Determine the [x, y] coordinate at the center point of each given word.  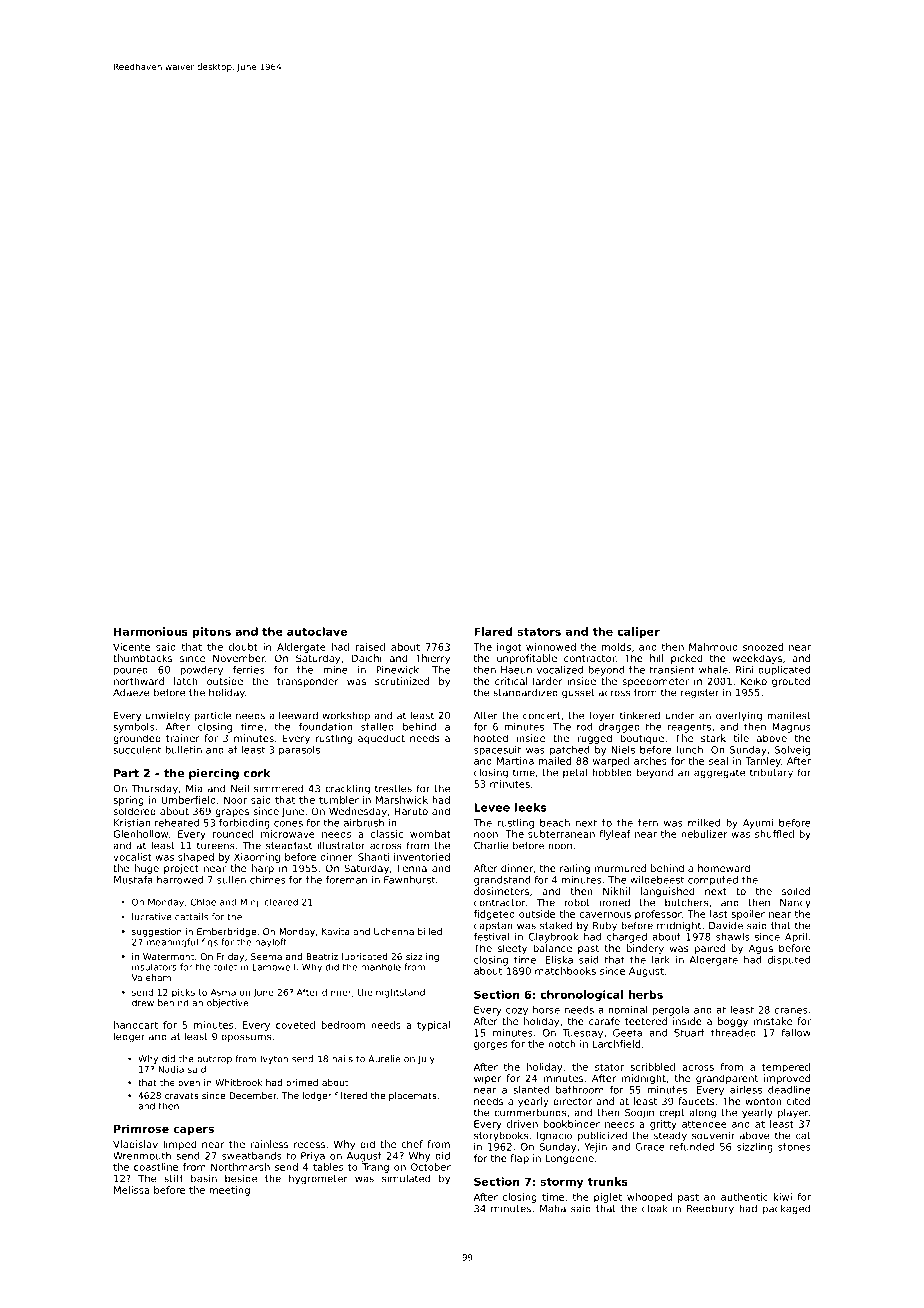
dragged [619, 728]
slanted [531, 1090]
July [426, 1059]
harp [263, 869]
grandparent [727, 1079]
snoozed [763, 647]
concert [541, 716]
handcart [136, 1025]
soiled [796, 891]
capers [193, 1131]
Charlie [491, 845]
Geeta [627, 1033]
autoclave [317, 631]
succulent [137, 750]
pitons [212, 632]
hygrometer [318, 1179]
